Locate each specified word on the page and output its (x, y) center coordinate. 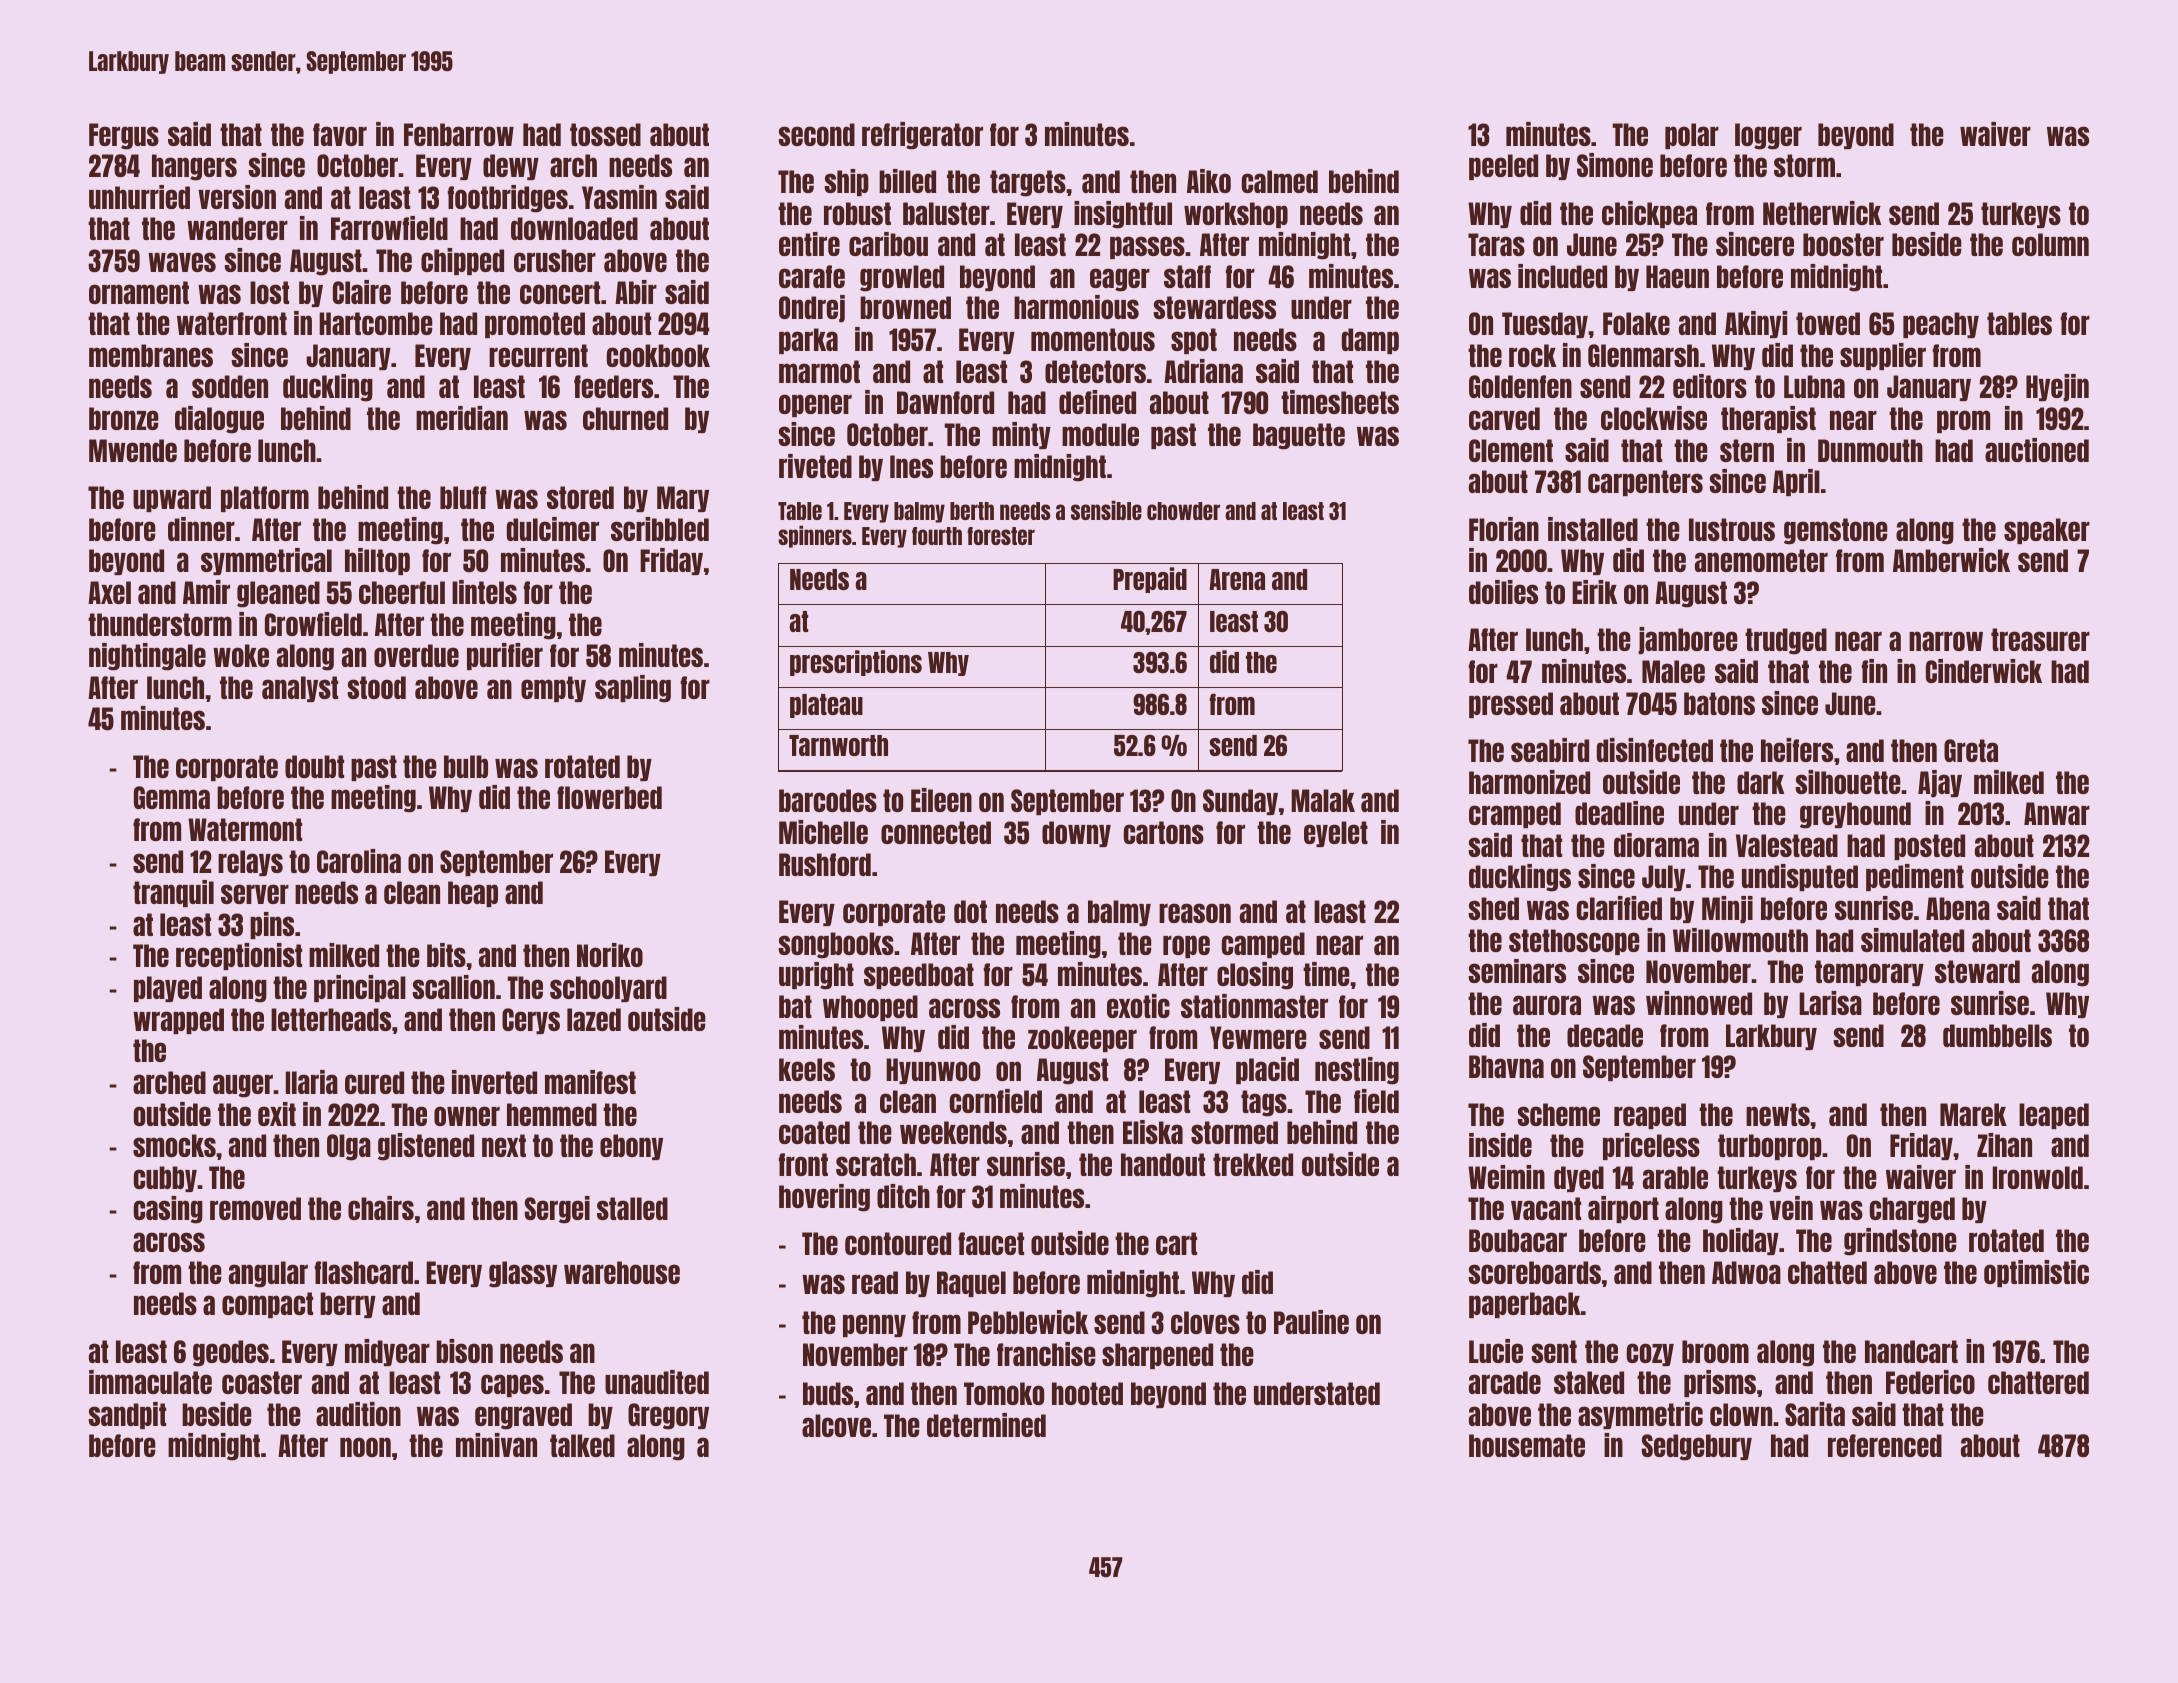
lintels (484, 592)
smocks (174, 1145)
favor (340, 134)
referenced (1885, 1445)
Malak (1323, 800)
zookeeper (1082, 1039)
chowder (1183, 511)
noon (365, 1447)
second (816, 134)
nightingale (147, 657)
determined (986, 1425)
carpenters (1645, 483)
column (2050, 244)
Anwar (2057, 813)
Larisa (1830, 1003)
